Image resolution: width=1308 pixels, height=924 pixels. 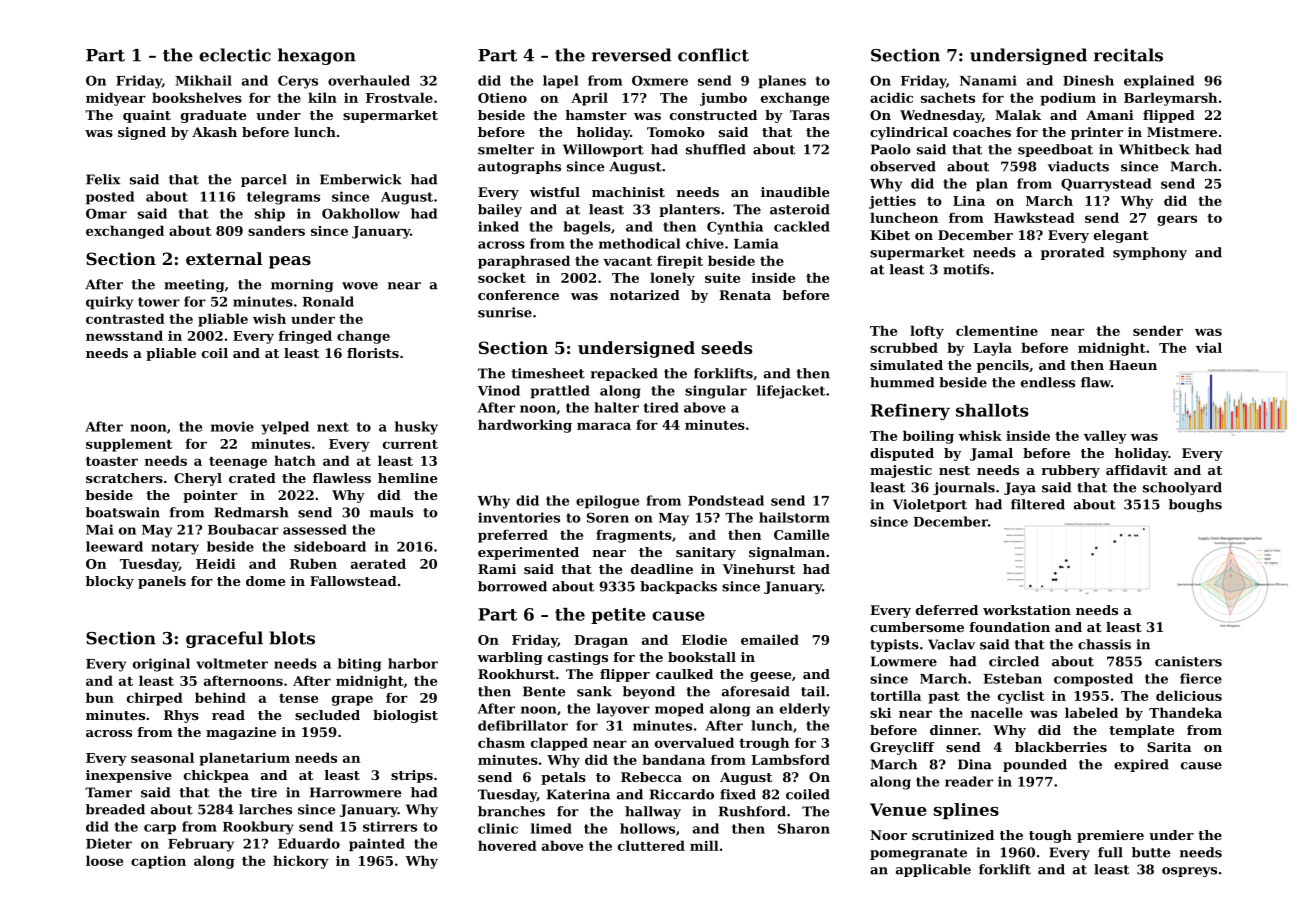 I want to click on Cynthia, so click(x=735, y=228).
